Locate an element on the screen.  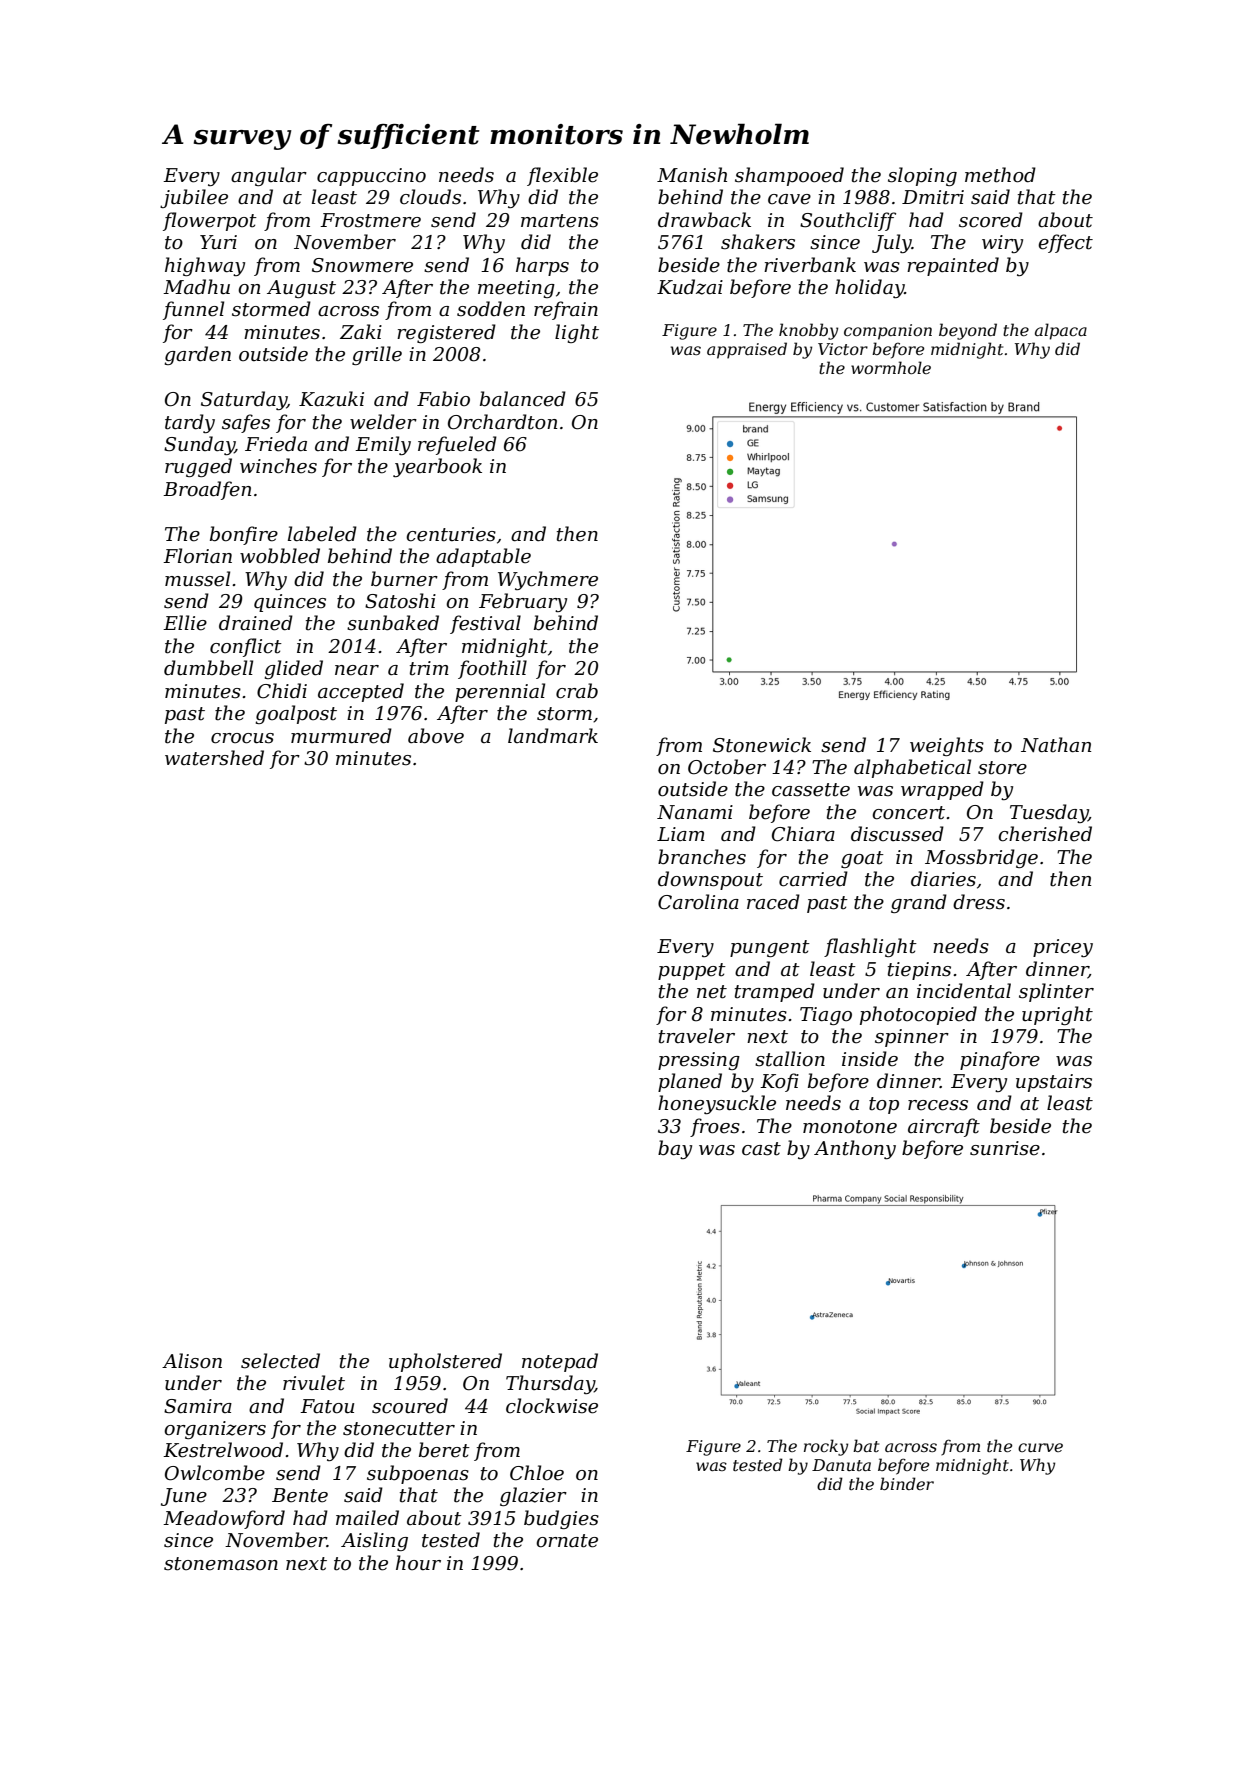
Manish is located at coordinates (692, 175).
